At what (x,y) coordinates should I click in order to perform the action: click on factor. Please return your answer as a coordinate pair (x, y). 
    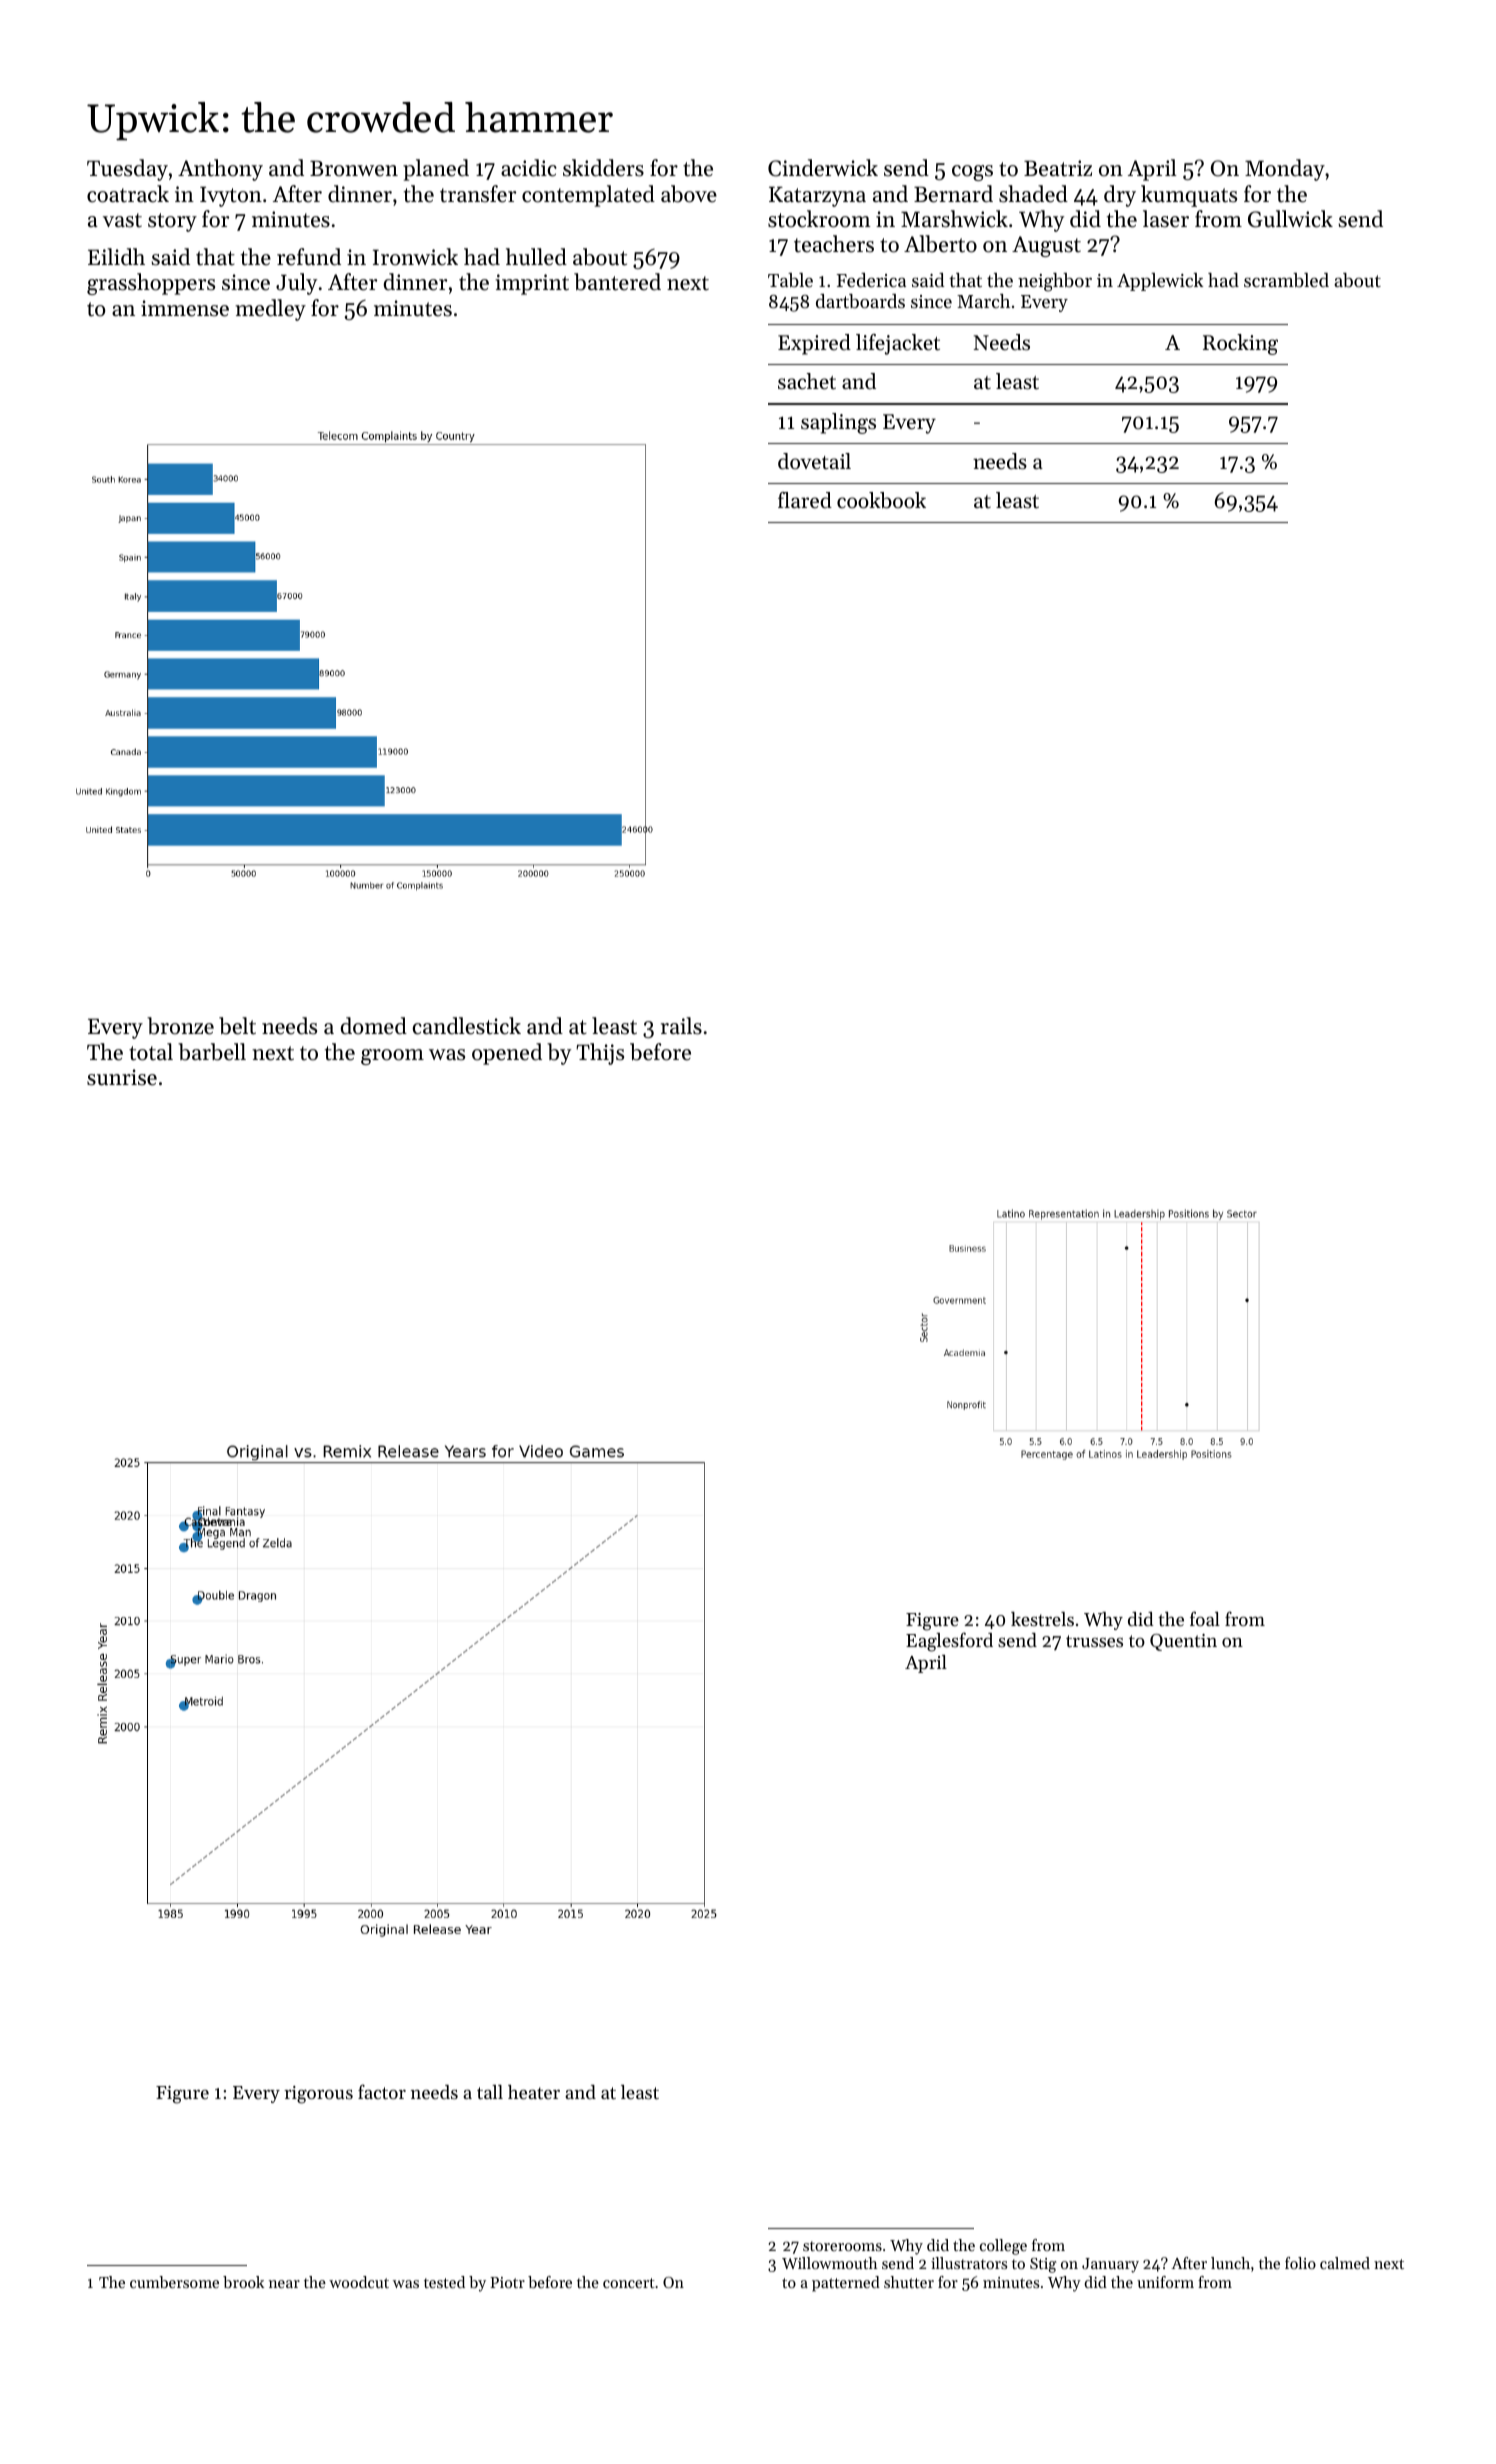
    Looking at the image, I should click on (382, 2091).
